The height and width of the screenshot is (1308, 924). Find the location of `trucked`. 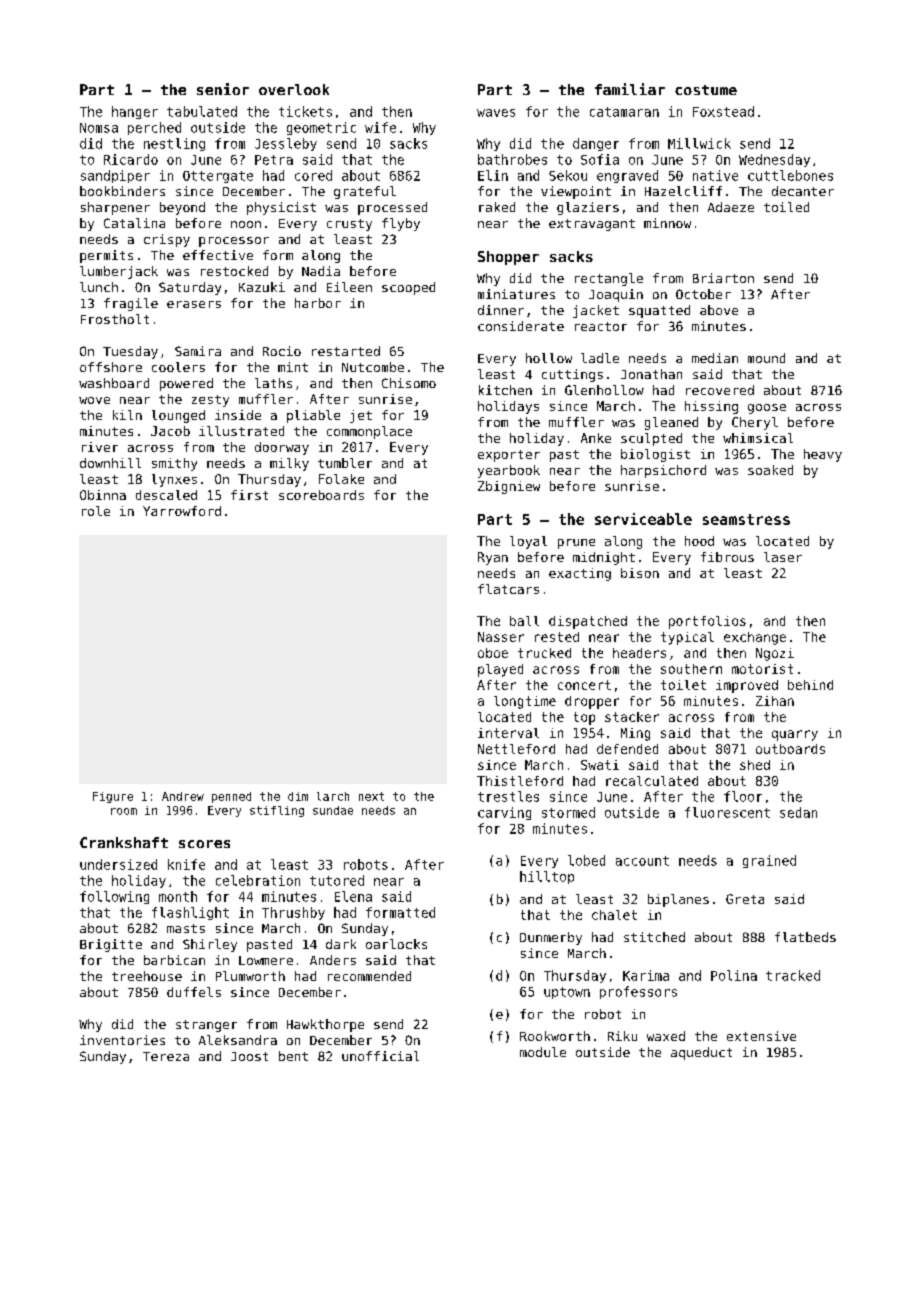

trucked is located at coordinates (544, 653).
